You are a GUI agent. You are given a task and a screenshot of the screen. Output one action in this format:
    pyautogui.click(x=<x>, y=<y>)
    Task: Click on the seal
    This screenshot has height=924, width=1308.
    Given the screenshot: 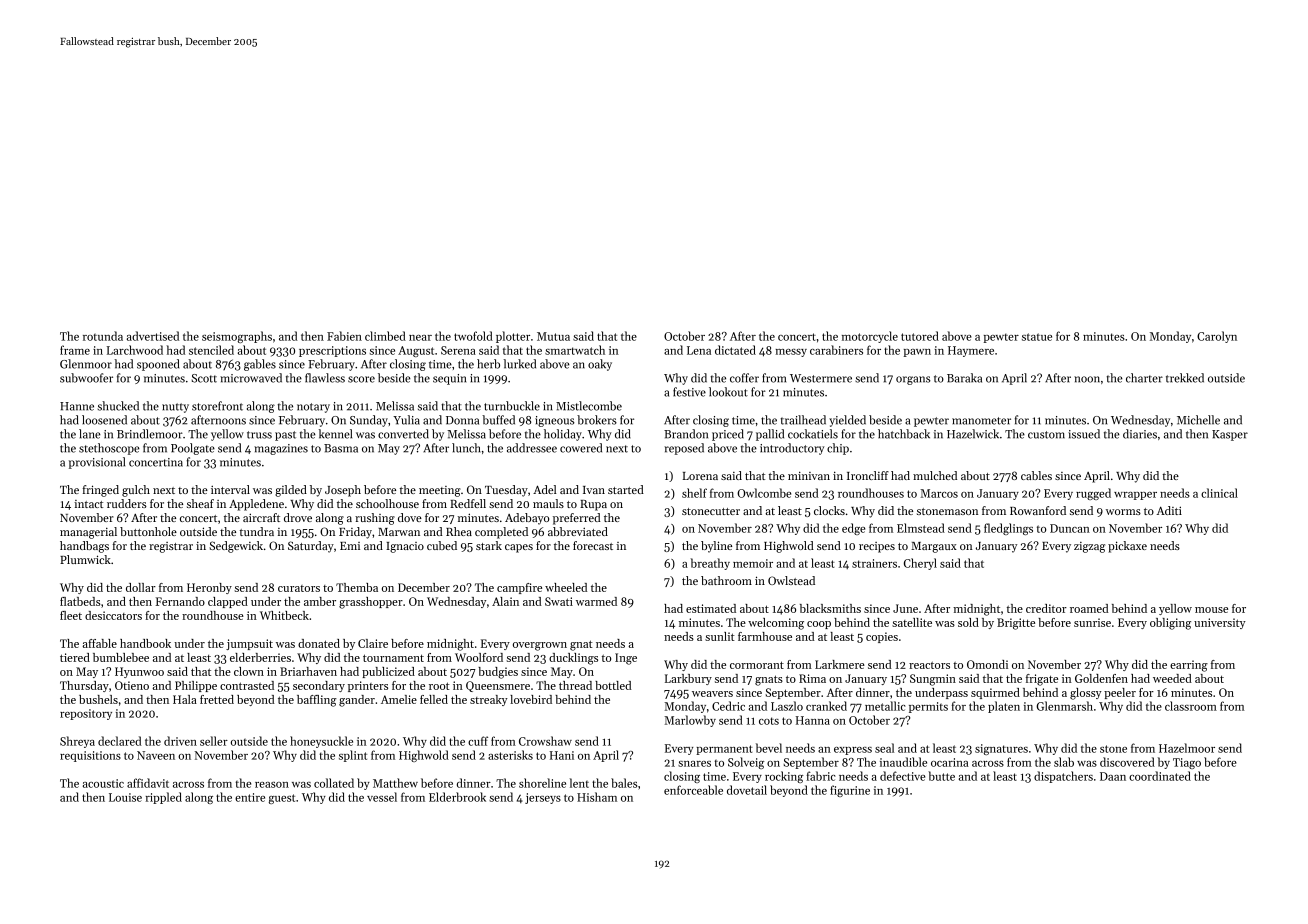 What is the action you would take?
    pyautogui.click(x=884, y=748)
